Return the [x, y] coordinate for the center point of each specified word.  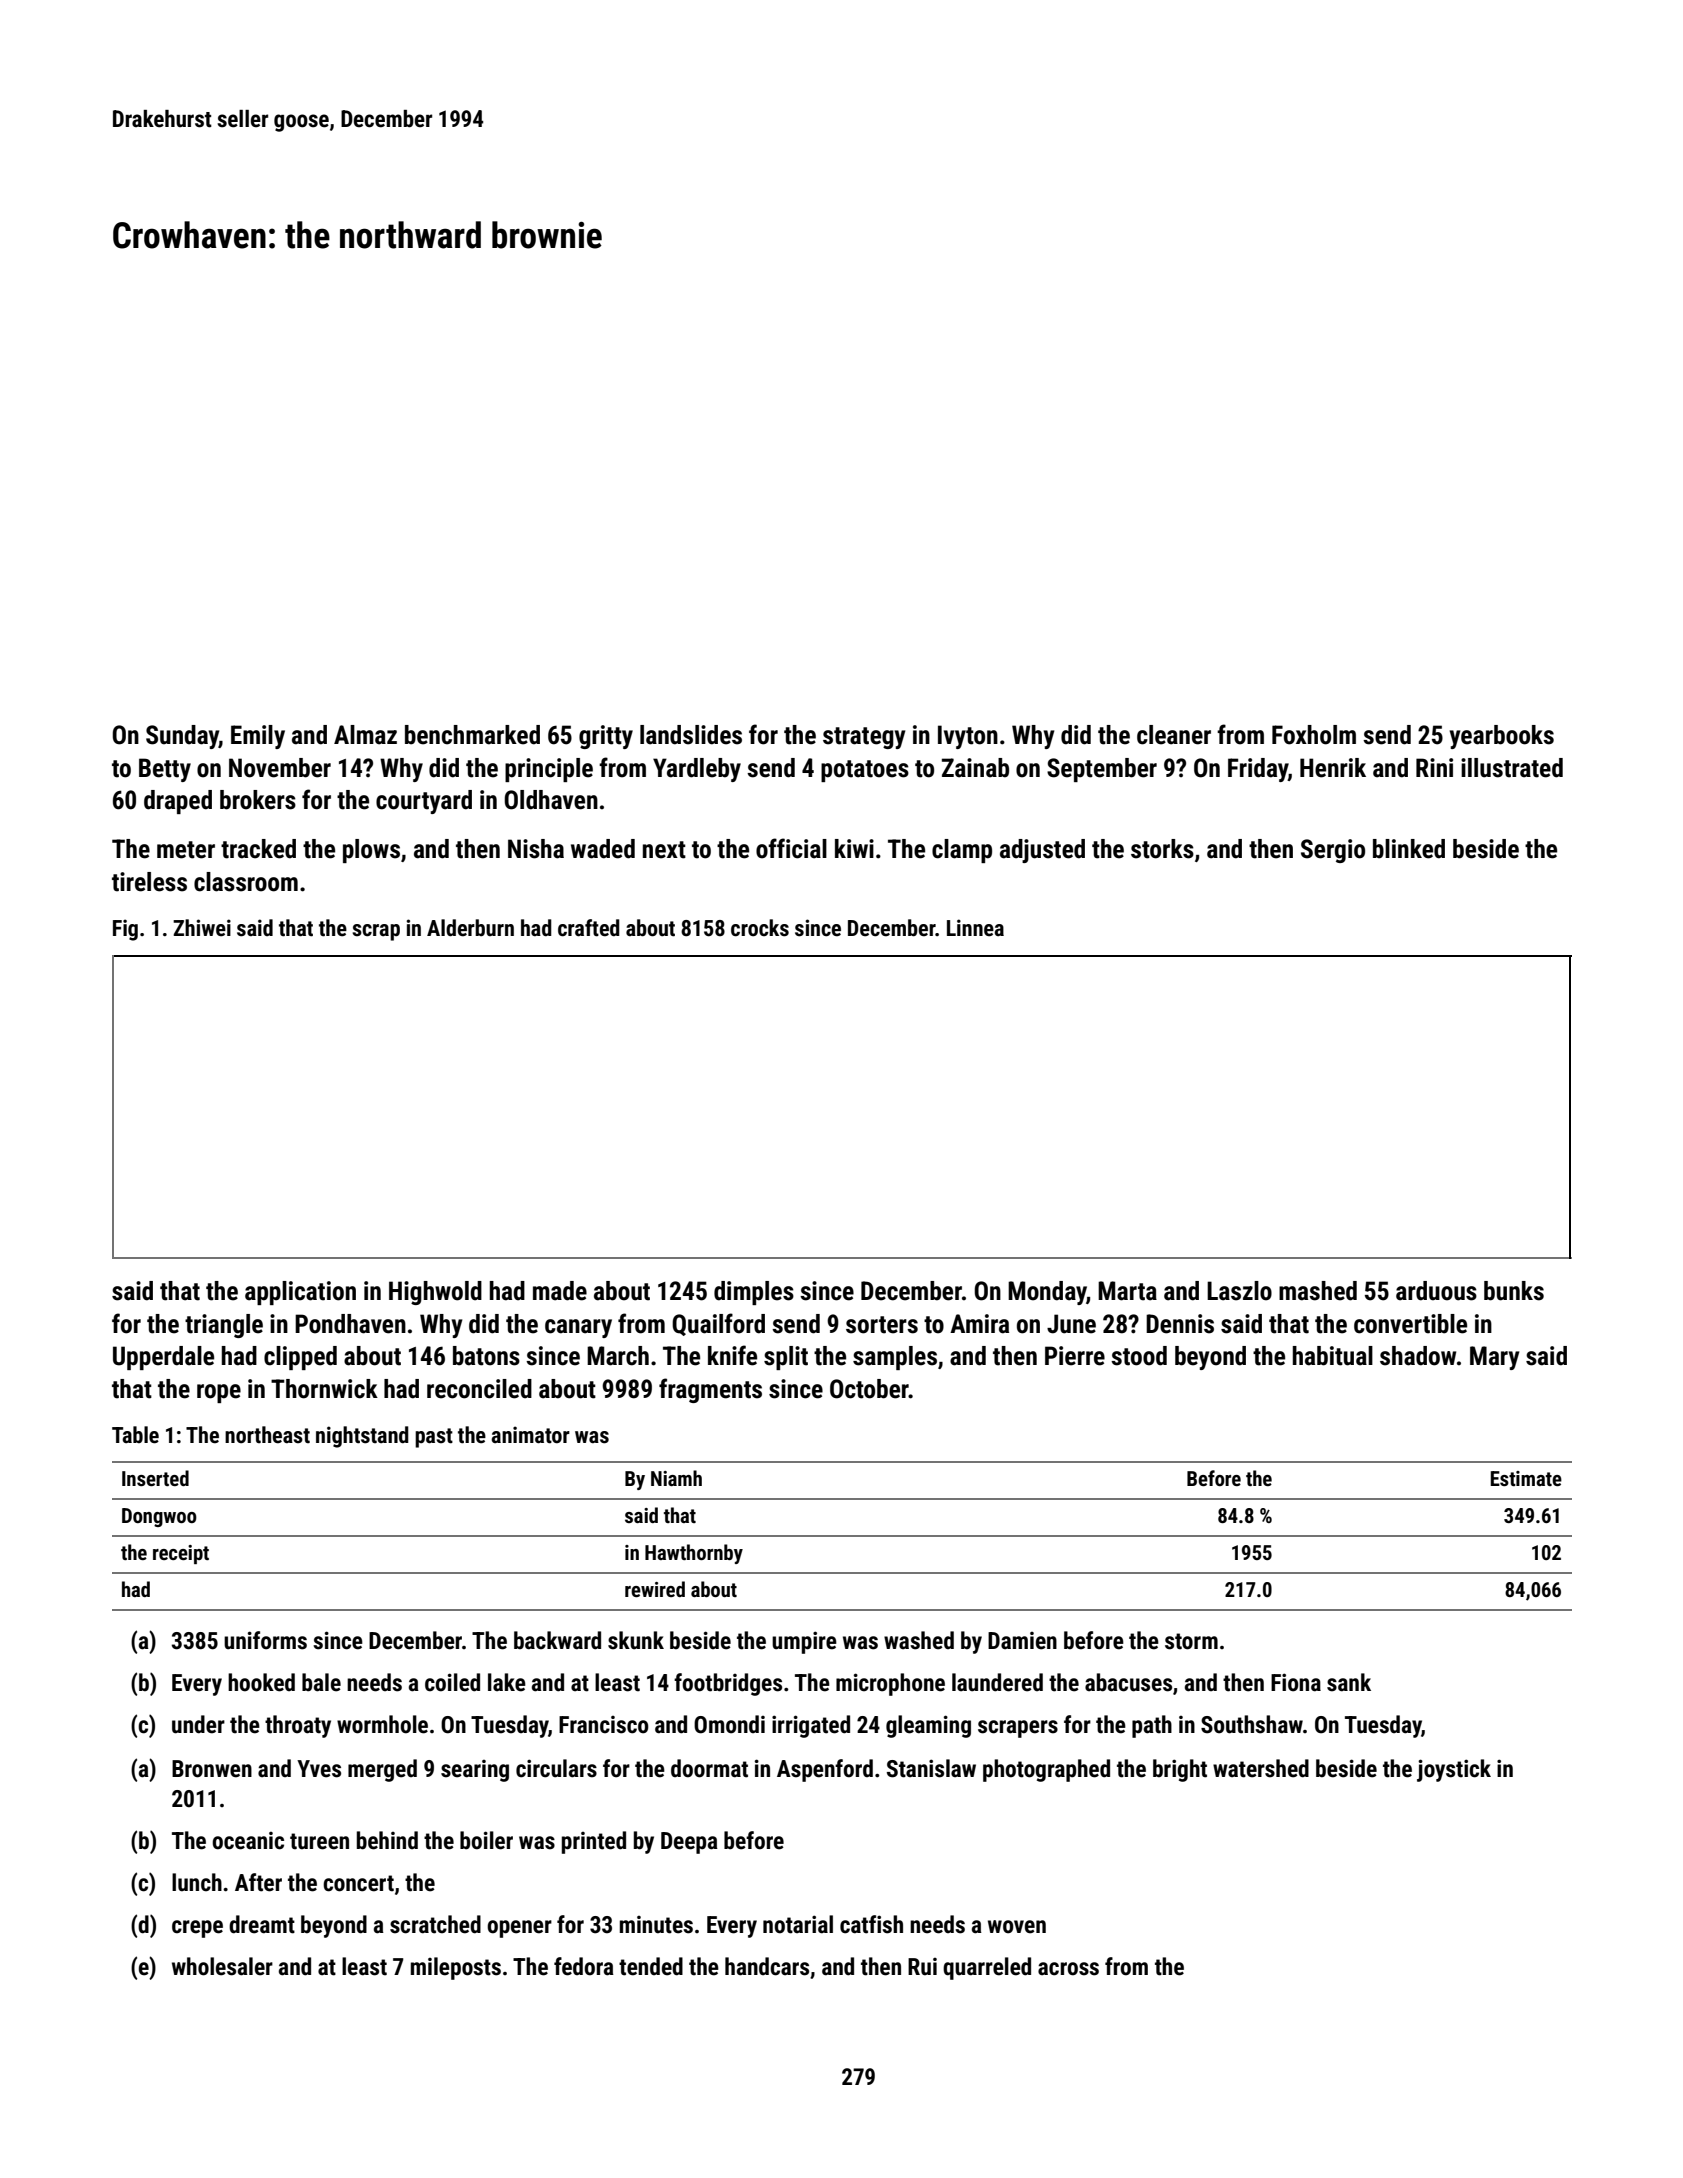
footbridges [728, 1684]
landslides [691, 735]
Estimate [1526, 1478]
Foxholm [1314, 735]
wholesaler [222, 1966]
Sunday [182, 737]
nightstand [362, 1437]
